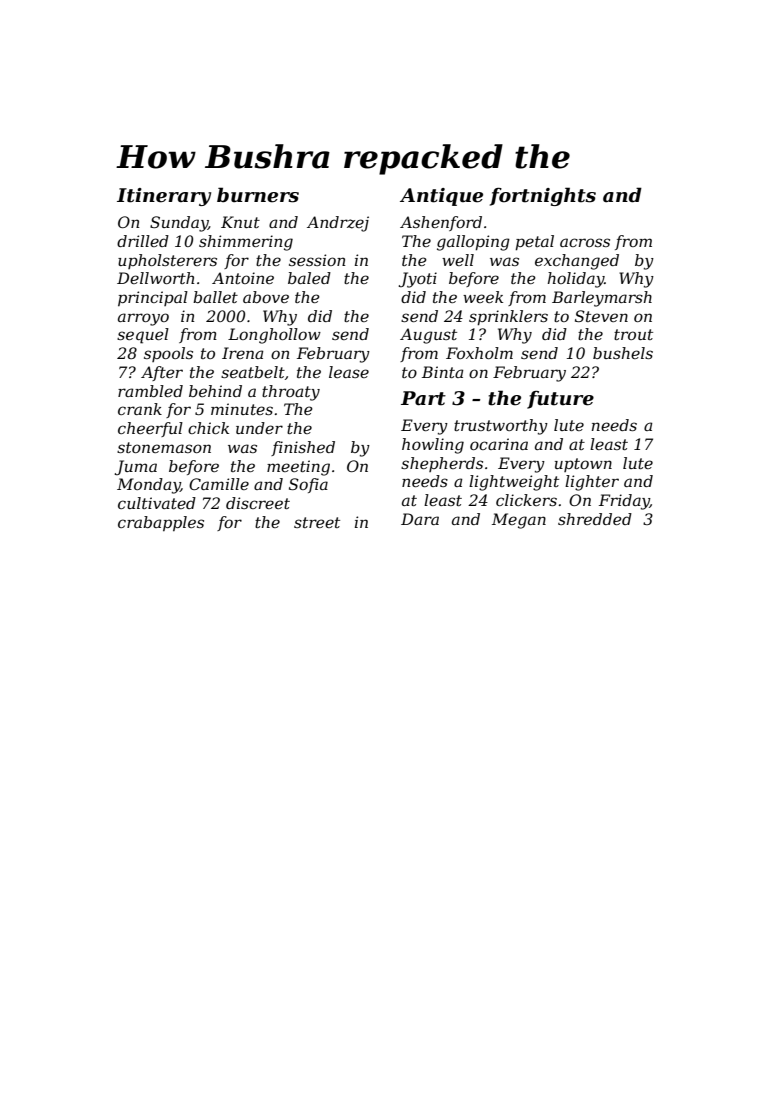 The image size is (771, 1094). Describe the element at coordinates (479, 353) in the screenshot. I see `Foxholm` at that location.
